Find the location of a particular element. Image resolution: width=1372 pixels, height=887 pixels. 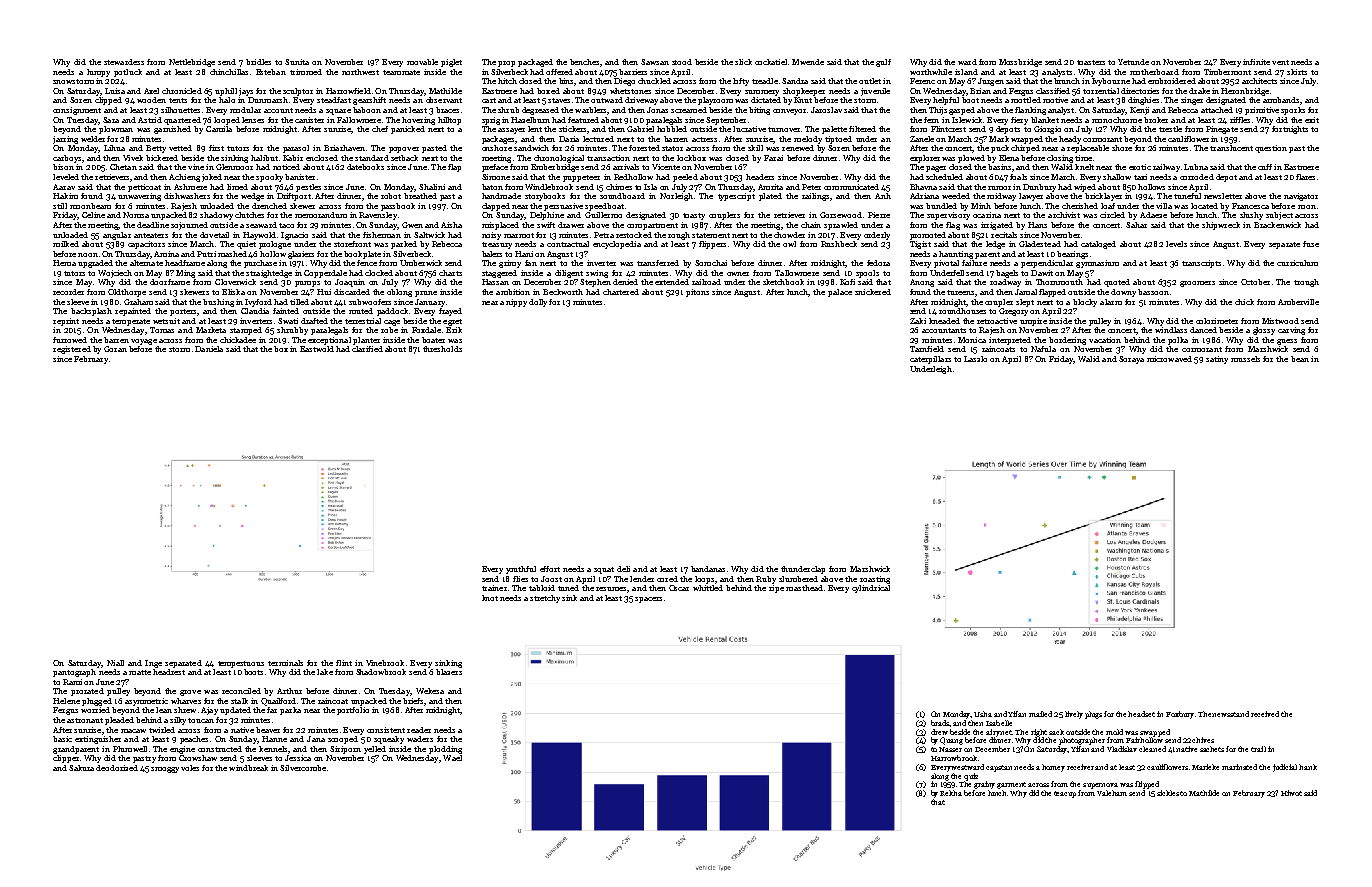

Silvercombe is located at coordinates (303, 768).
